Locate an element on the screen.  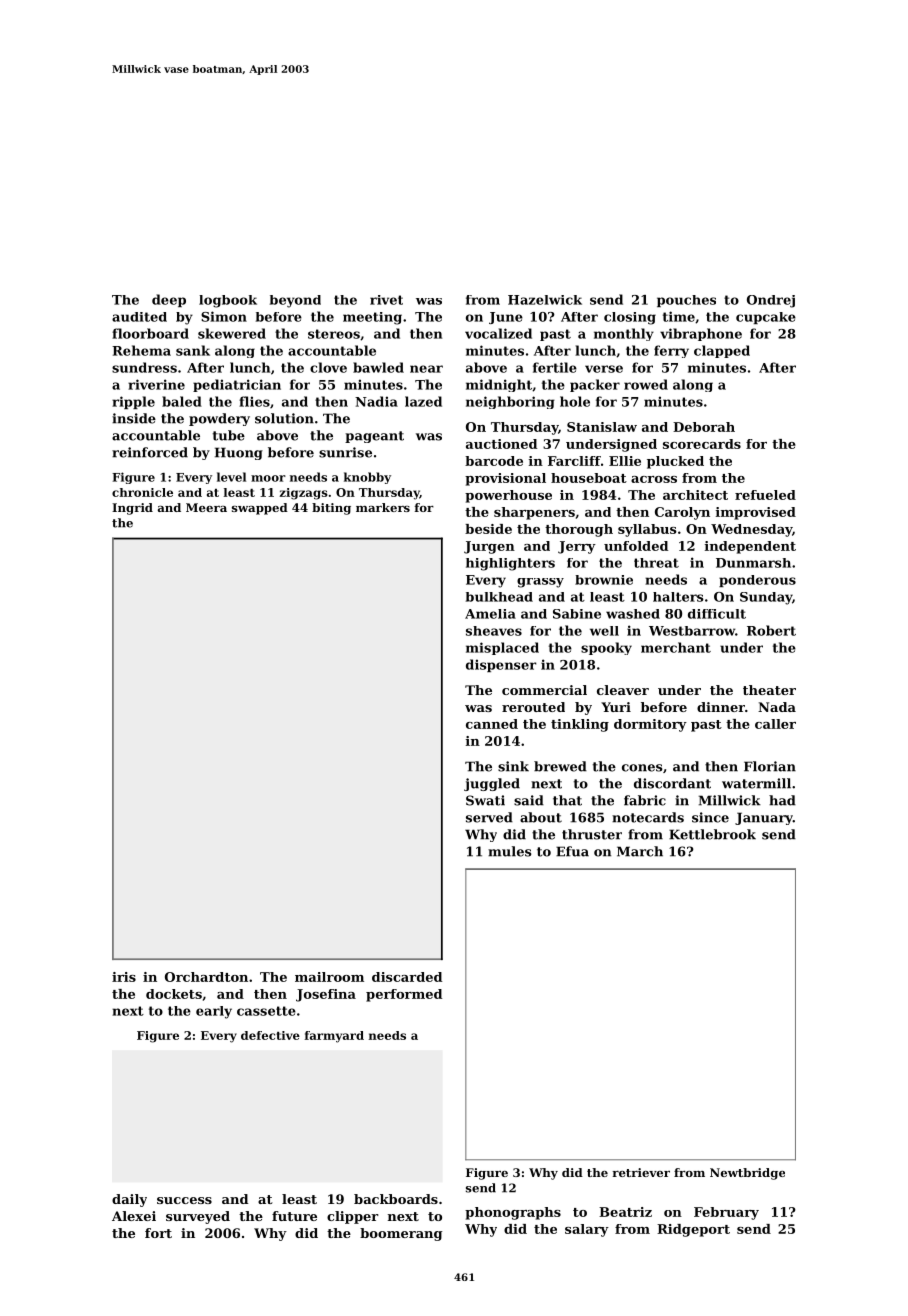
discarded is located at coordinates (407, 977).
